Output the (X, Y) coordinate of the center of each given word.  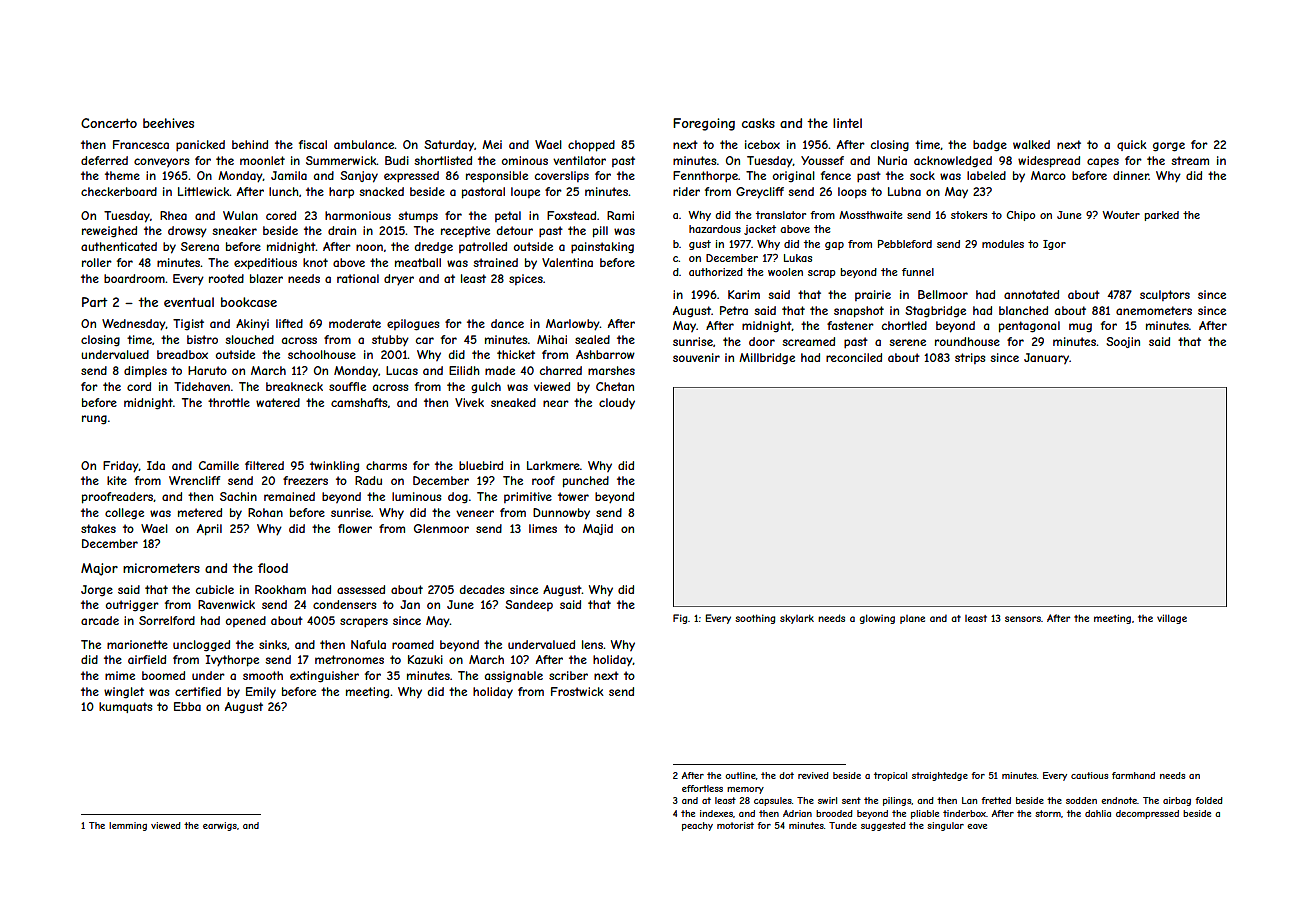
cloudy (617, 403)
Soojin (1123, 342)
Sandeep (529, 605)
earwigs (220, 826)
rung (94, 420)
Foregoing (704, 124)
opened (246, 621)
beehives (168, 123)
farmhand (1133, 775)
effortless (702, 788)
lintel (847, 123)
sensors (1023, 619)
